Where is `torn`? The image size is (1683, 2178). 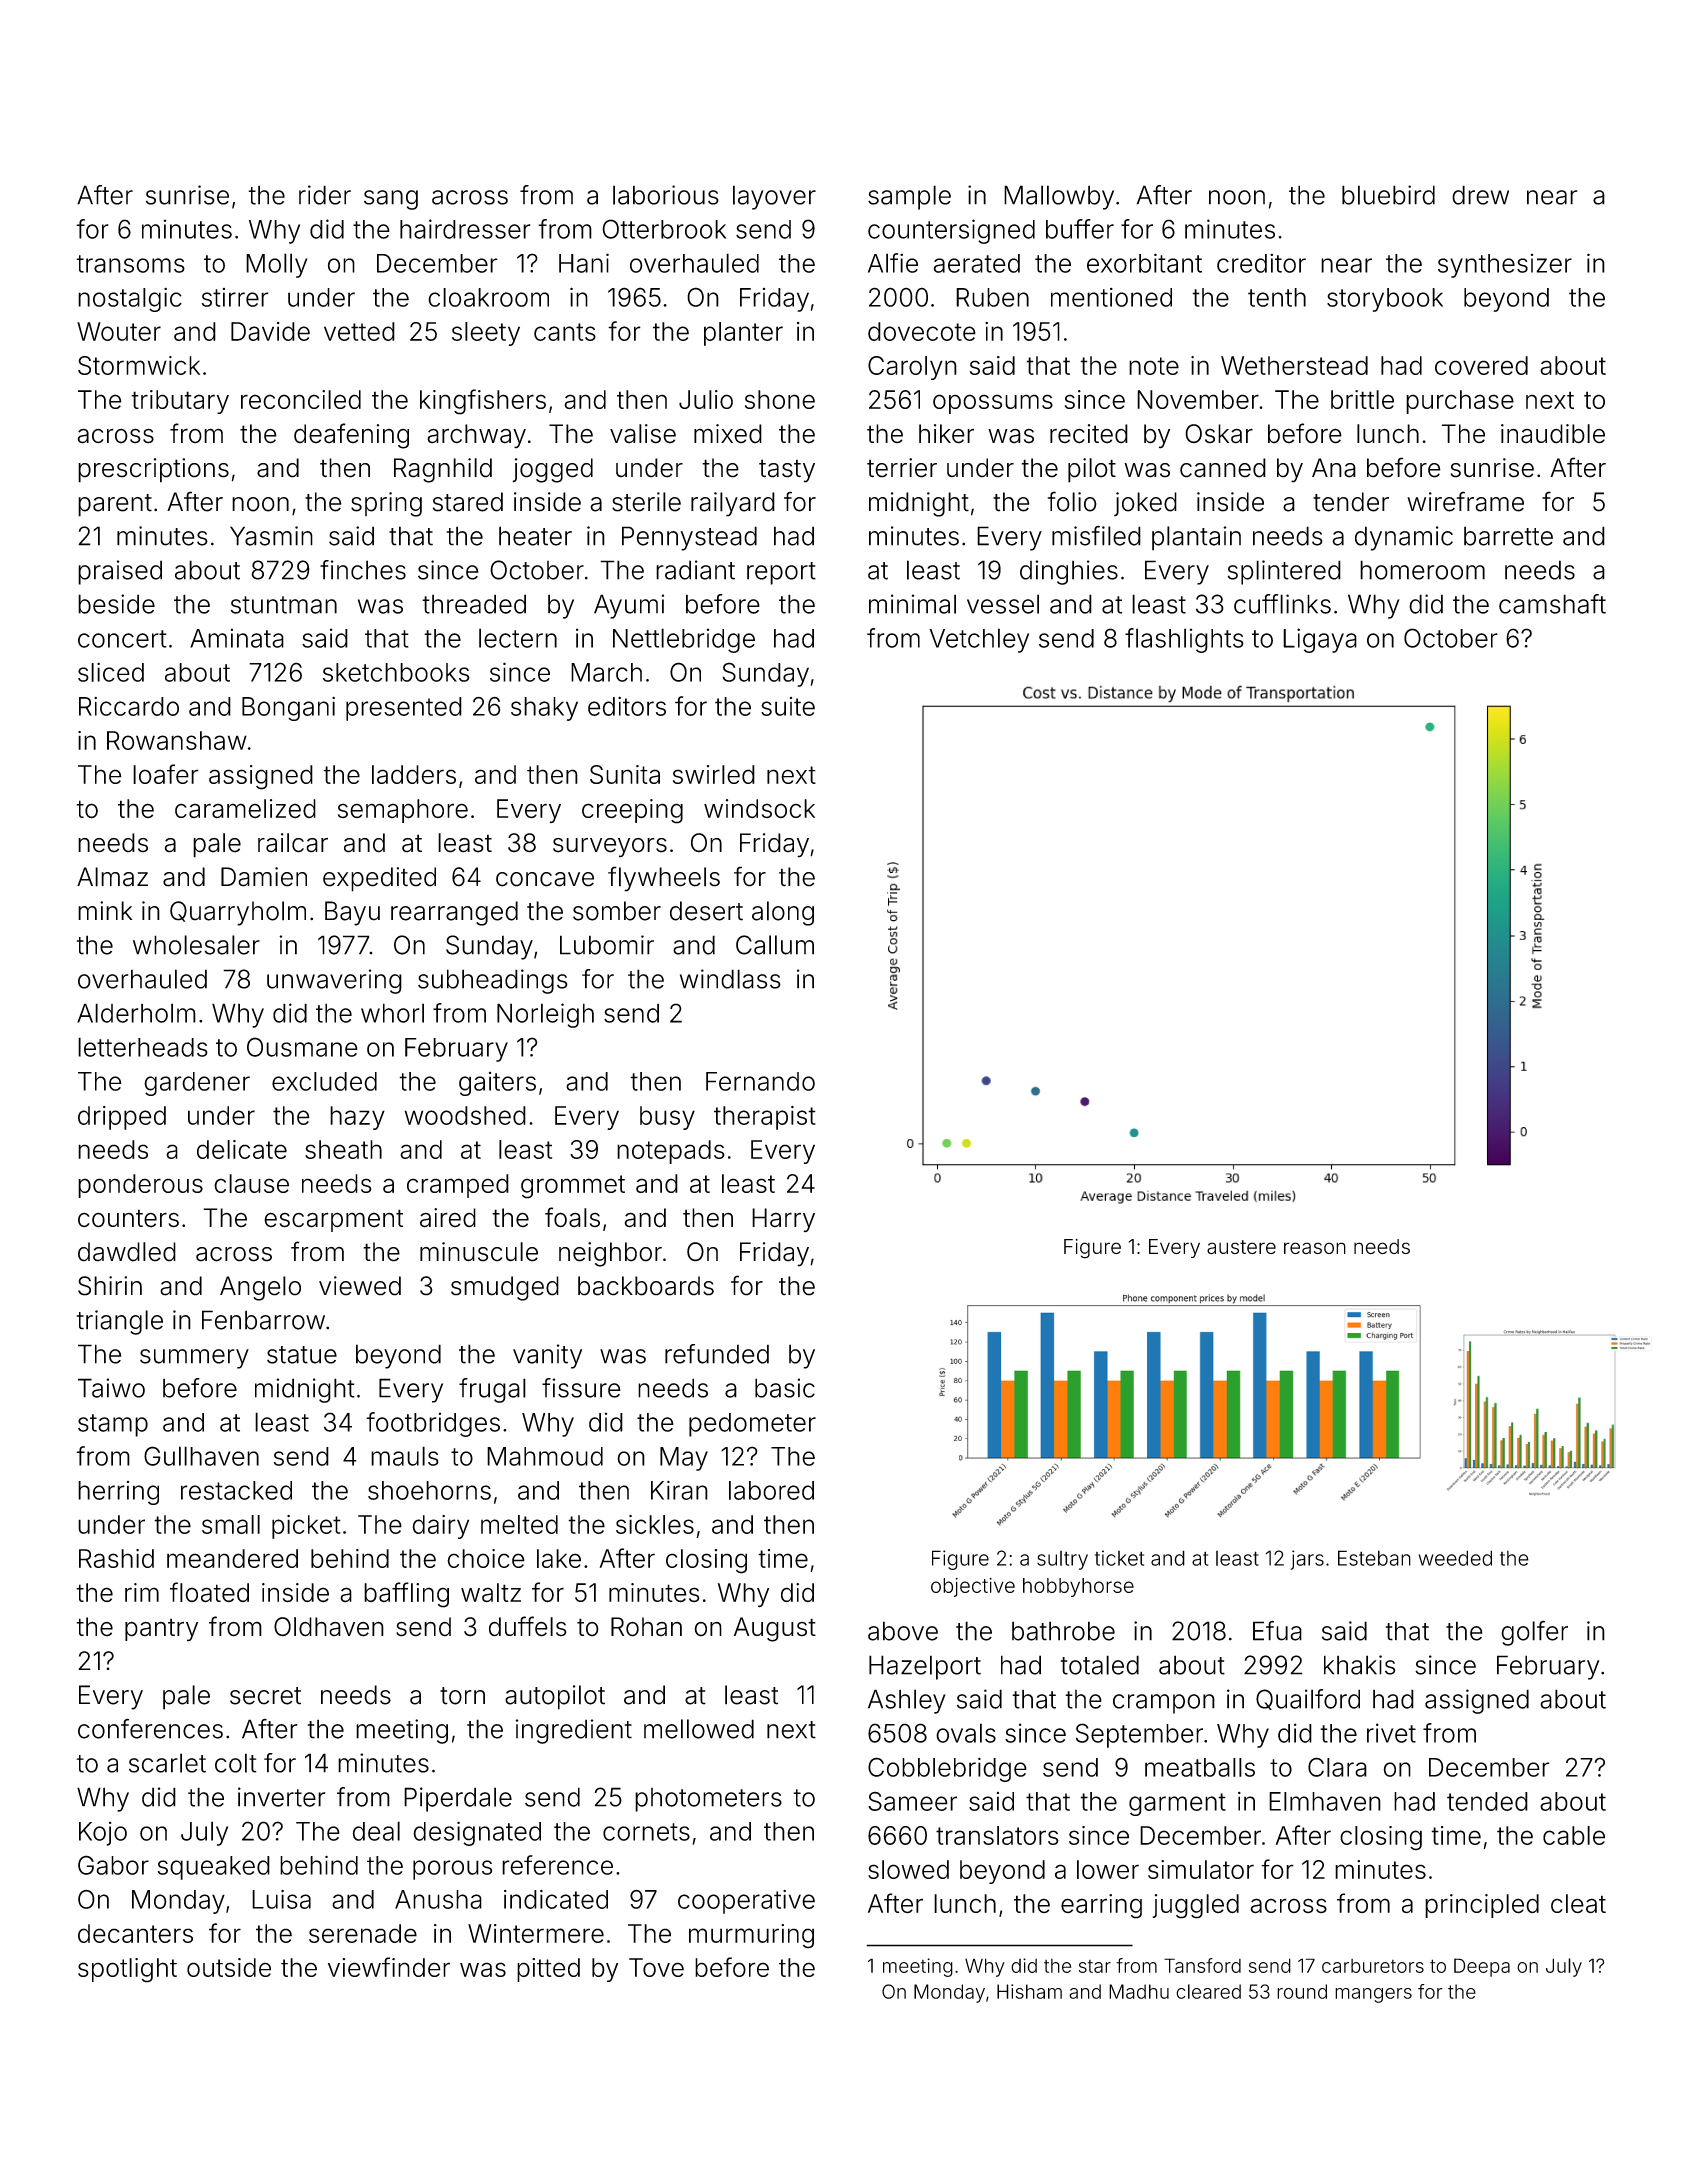 torn is located at coordinates (462, 1696).
